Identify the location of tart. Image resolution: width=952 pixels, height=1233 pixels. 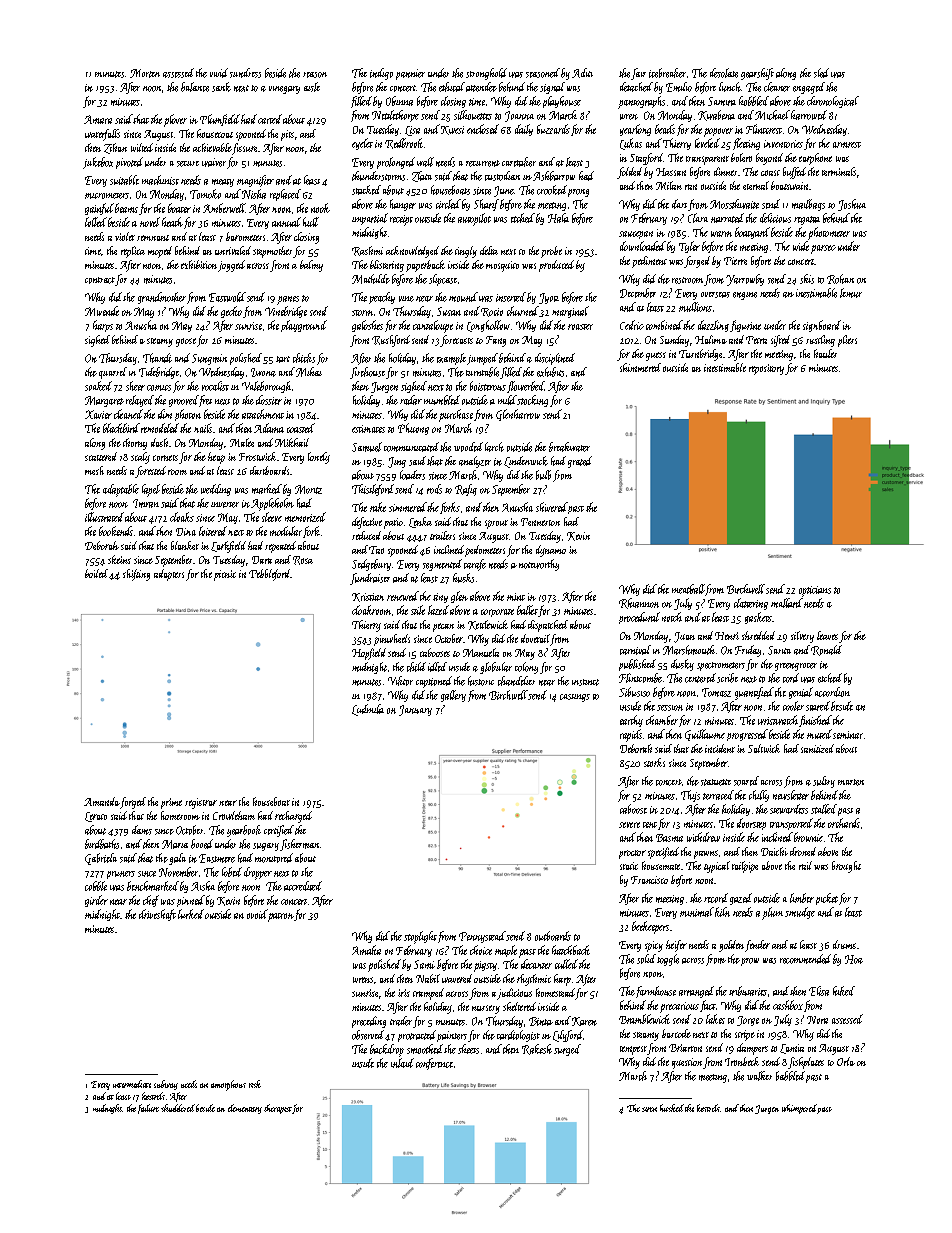
(283, 359).
